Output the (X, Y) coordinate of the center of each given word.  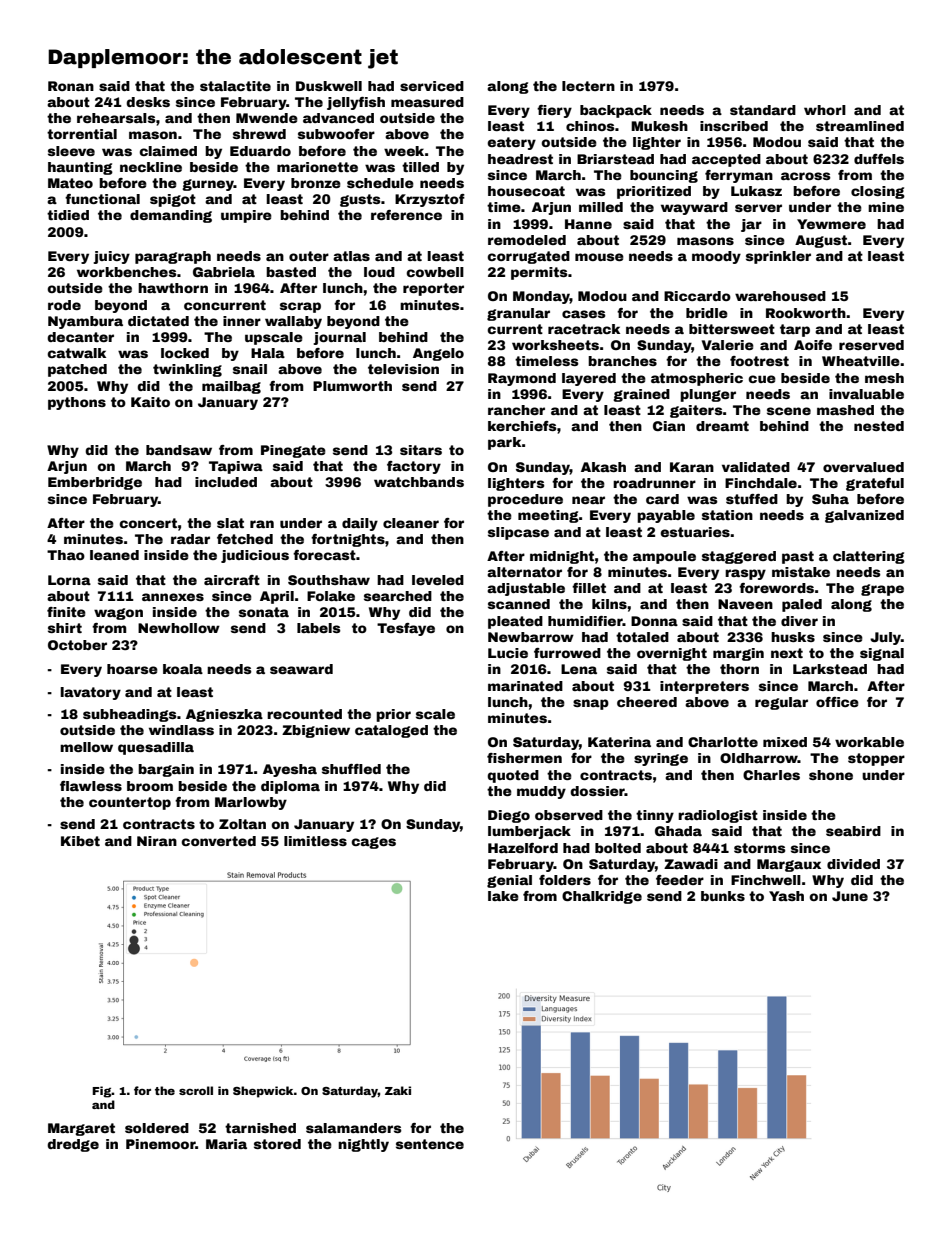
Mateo (70, 183)
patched (77, 370)
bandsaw (179, 450)
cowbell (435, 272)
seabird (853, 831)
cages (373, 843)
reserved (871, 345)
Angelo (438, 354)
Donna (654, 621)
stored (277, 1144)
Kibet (80, 841)
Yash (786, 896)
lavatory (90, 693)
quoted (513, 776)
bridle (707, 313)
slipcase (518, 533)
